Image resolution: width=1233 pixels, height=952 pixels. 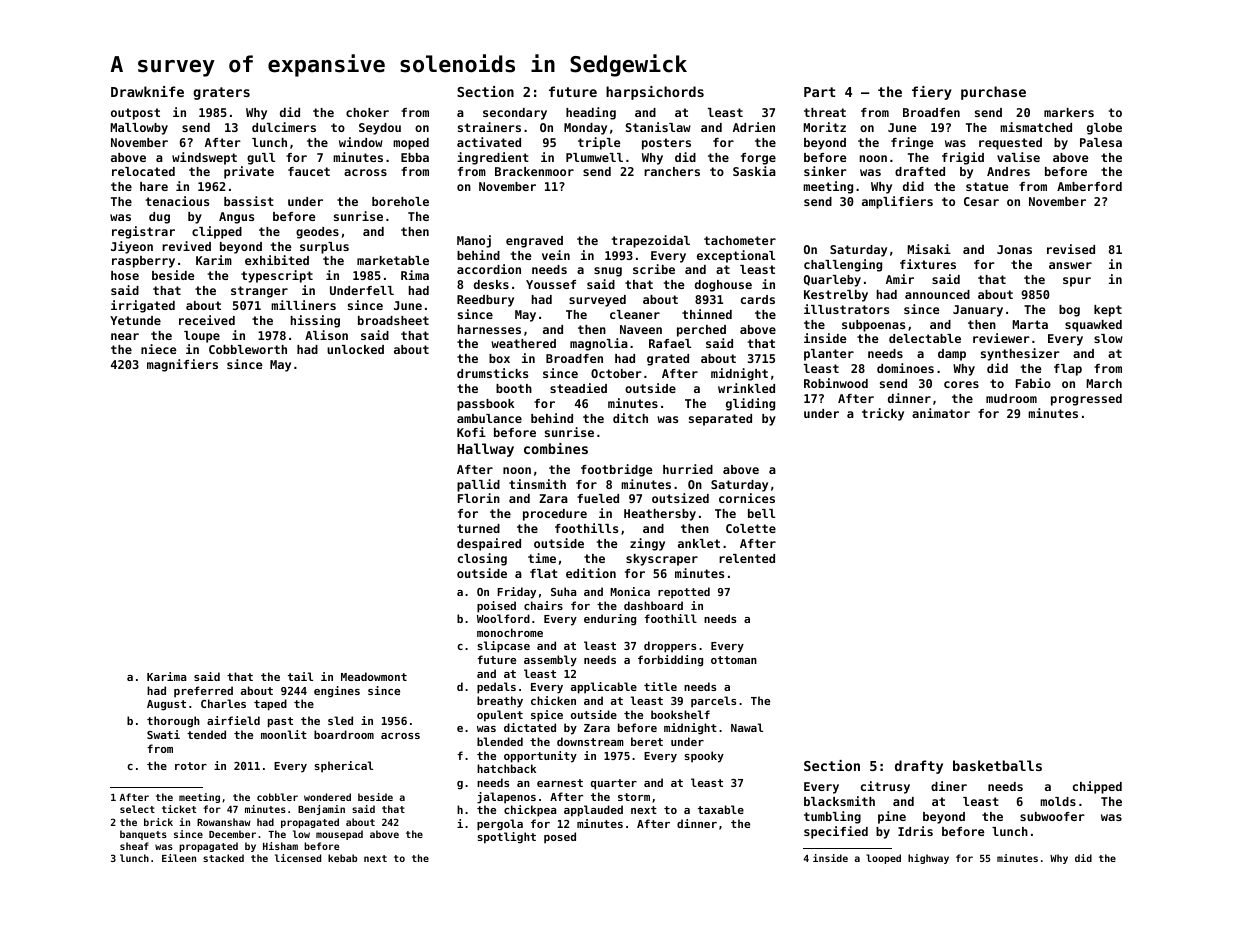 What do you see at coordinates (1052, 816) in the page?
I see `subwoofer` at bounding box center [1052, 816].
